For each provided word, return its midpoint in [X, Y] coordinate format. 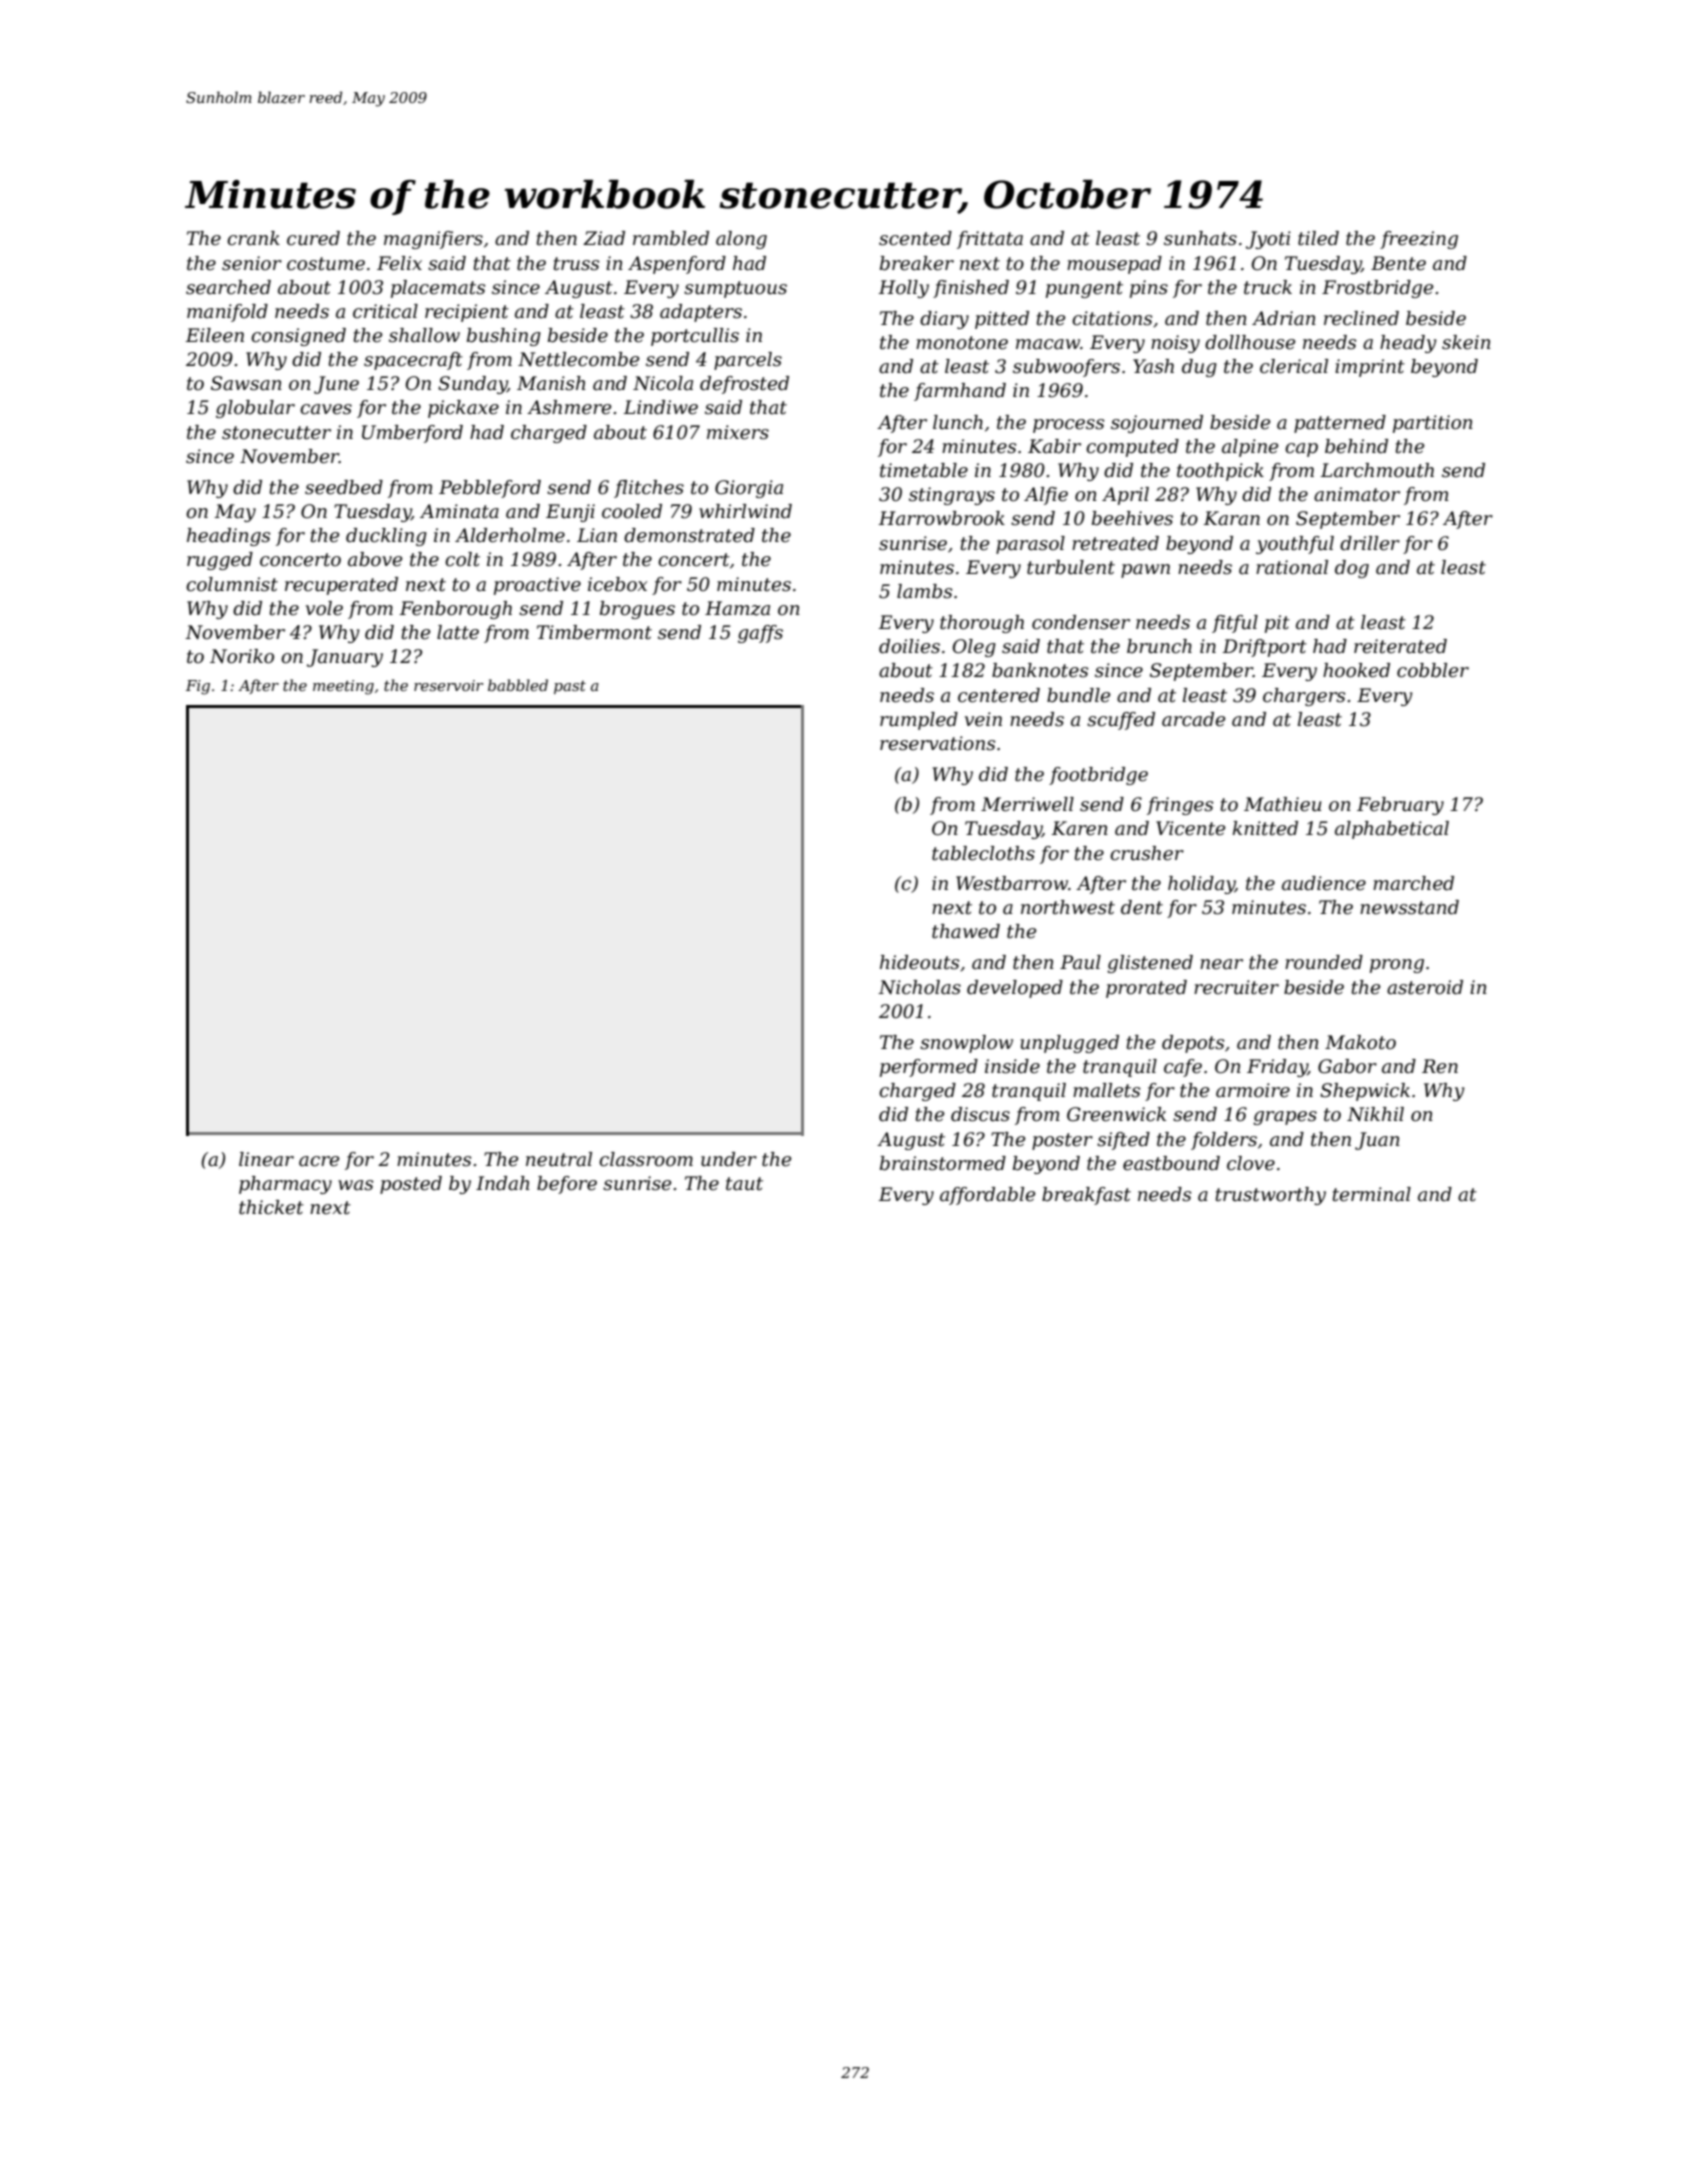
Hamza [737, 608]
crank [253, 238]
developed [1015, 989]
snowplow [966, 1044]
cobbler [1433, 670]
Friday [1277, 1068]
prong [1397, 966]
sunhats [1200, 238]
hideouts [919, 962]
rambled [671, 238]
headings [228, 537]
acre [319, 1161]
